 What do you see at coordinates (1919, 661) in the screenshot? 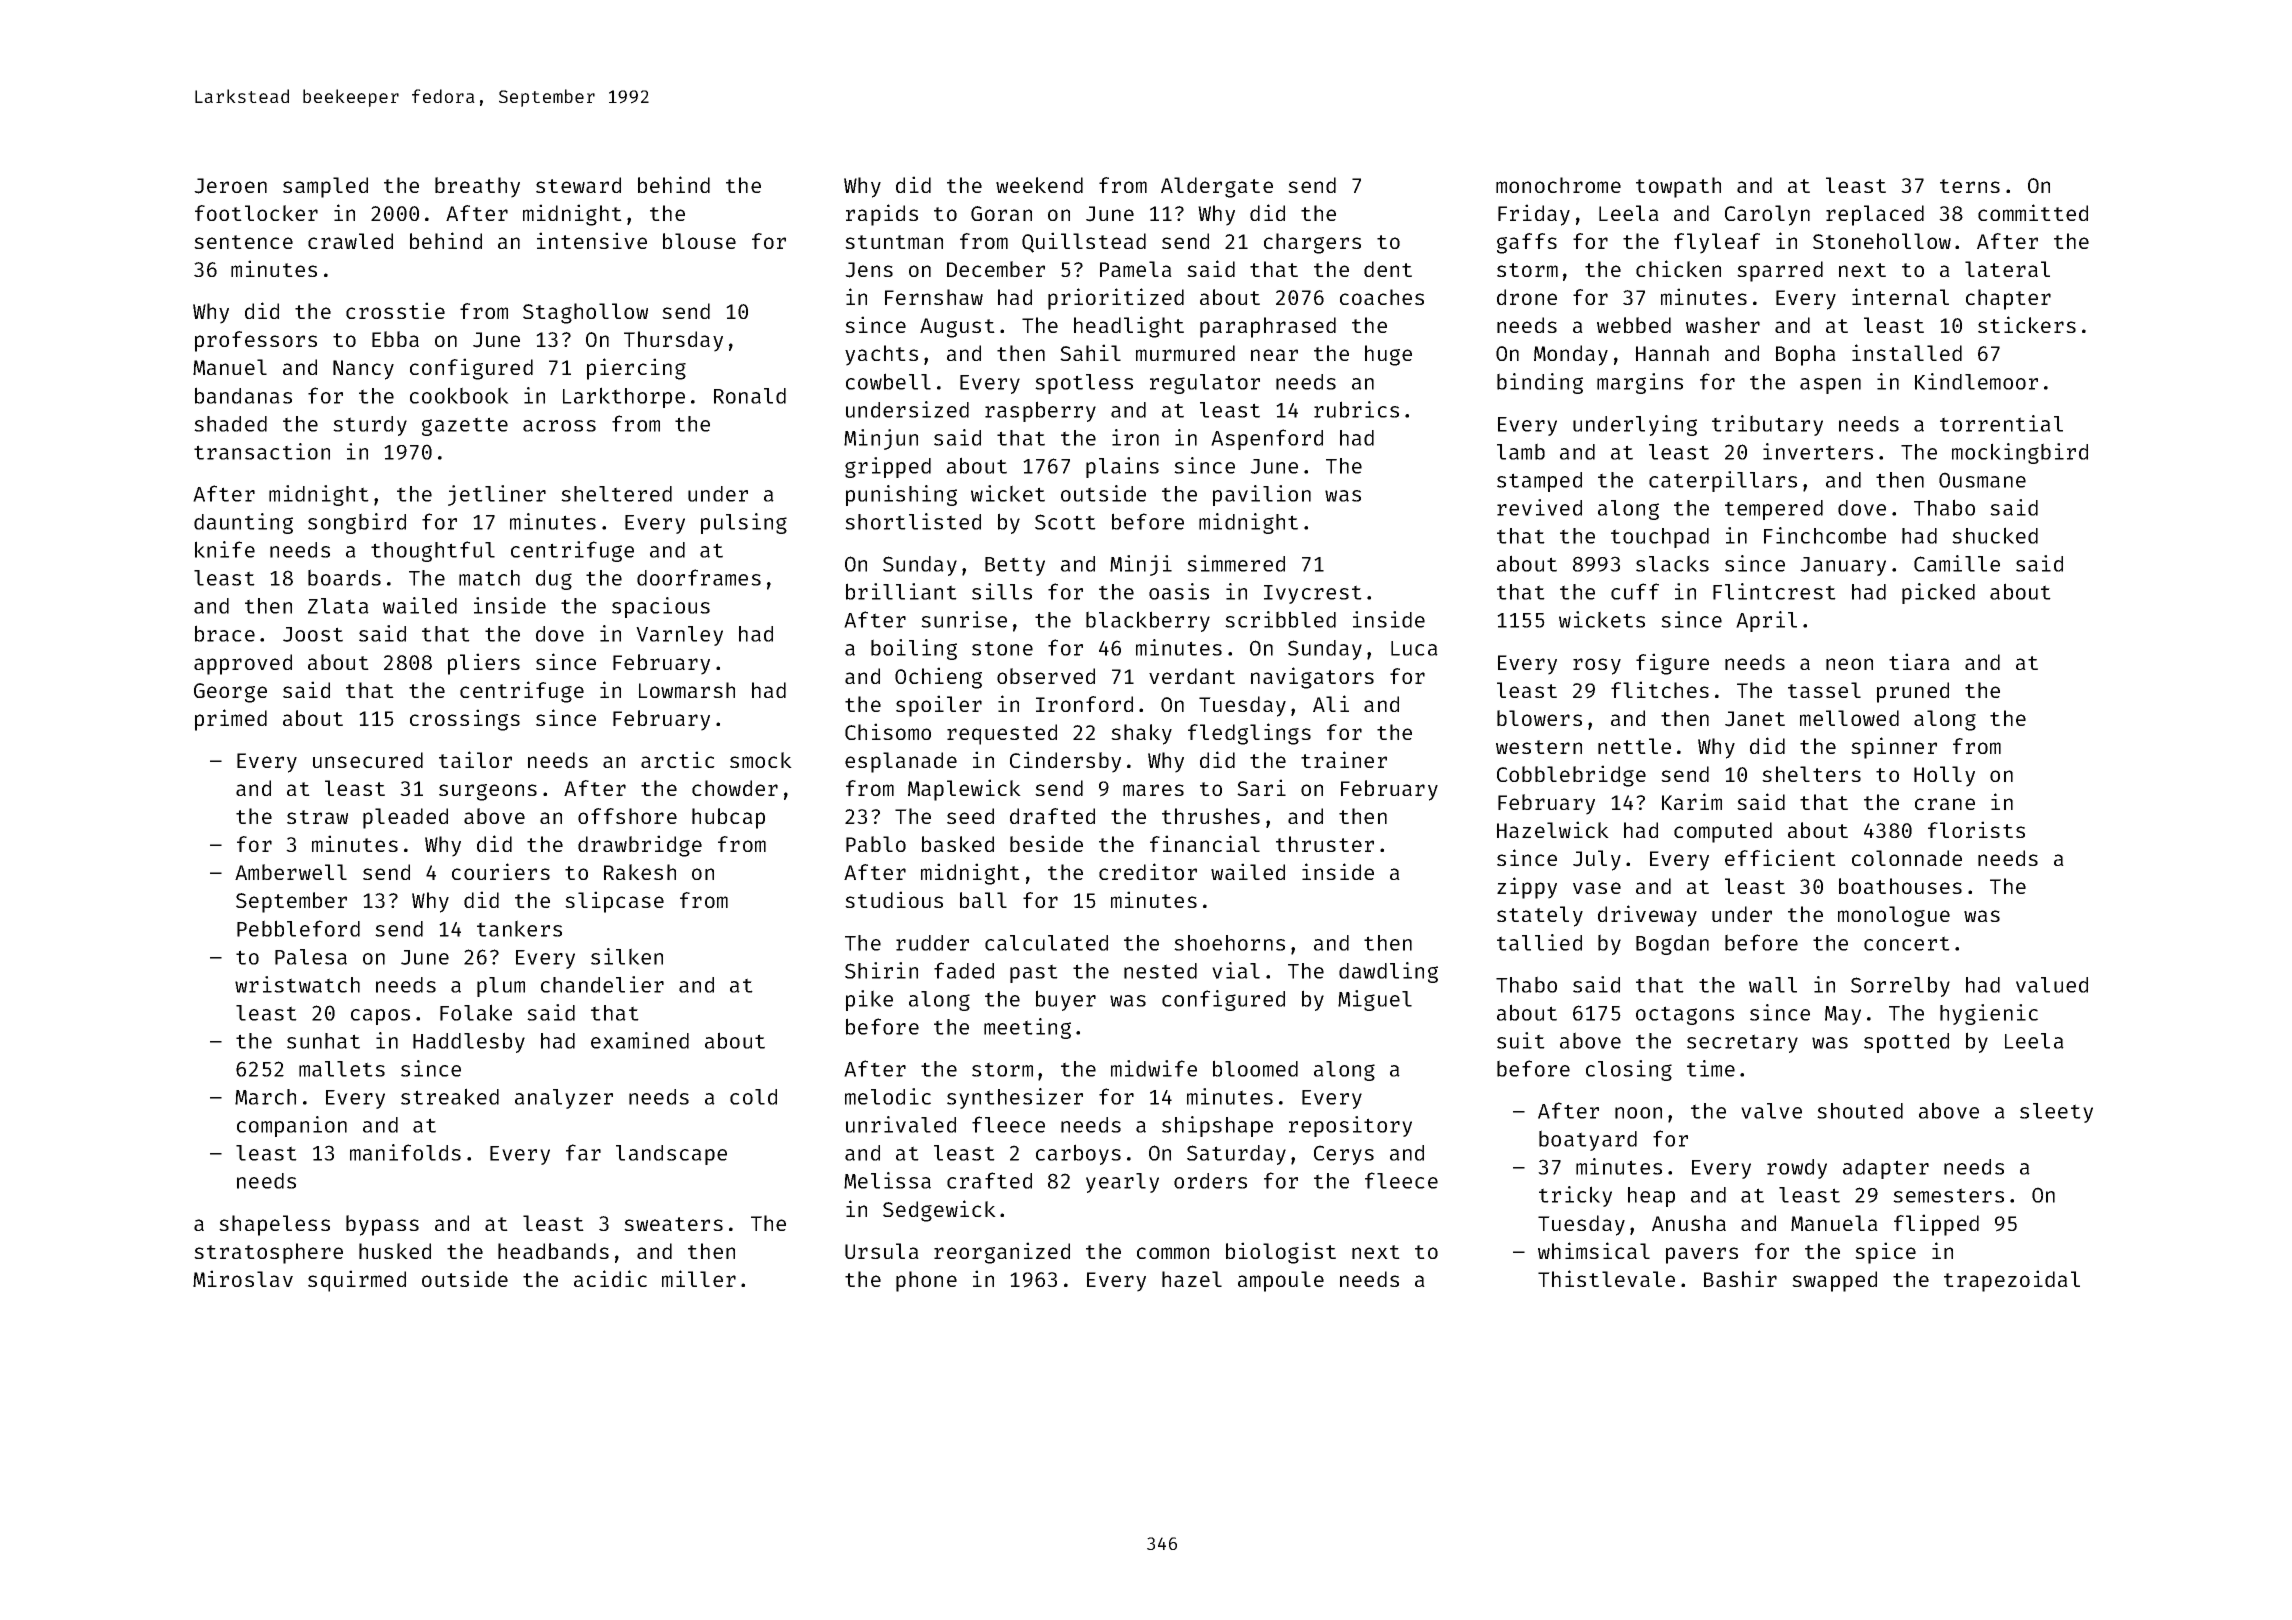
I see `tiara` at bounding box center [1919, 661].
